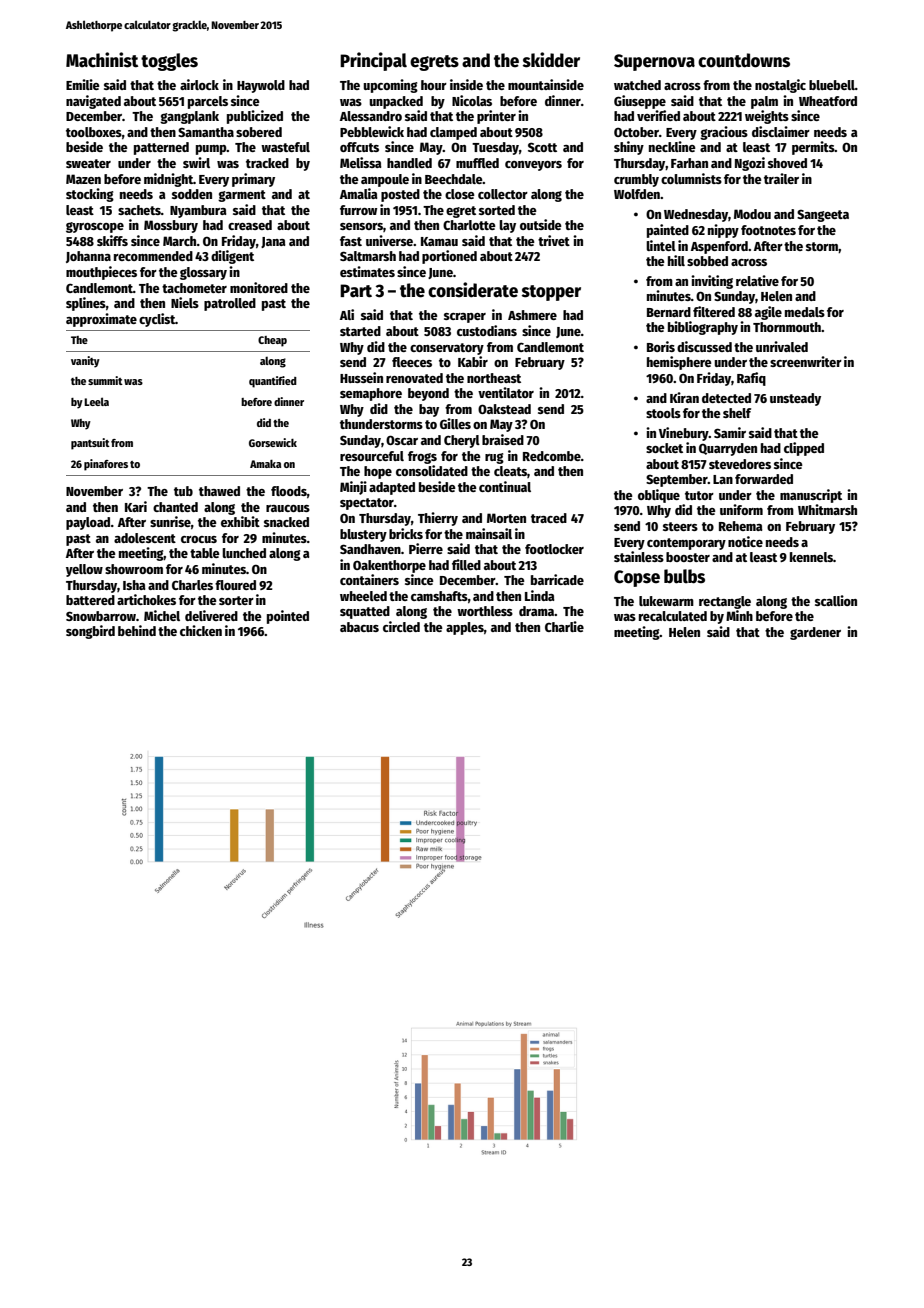 Image resolution: width=924 pixels, height=1308 pixels. What do you see at coordinates (101, 273) in the screenshot?
I see `mouthpieces` at bounding box center [101, 273].
